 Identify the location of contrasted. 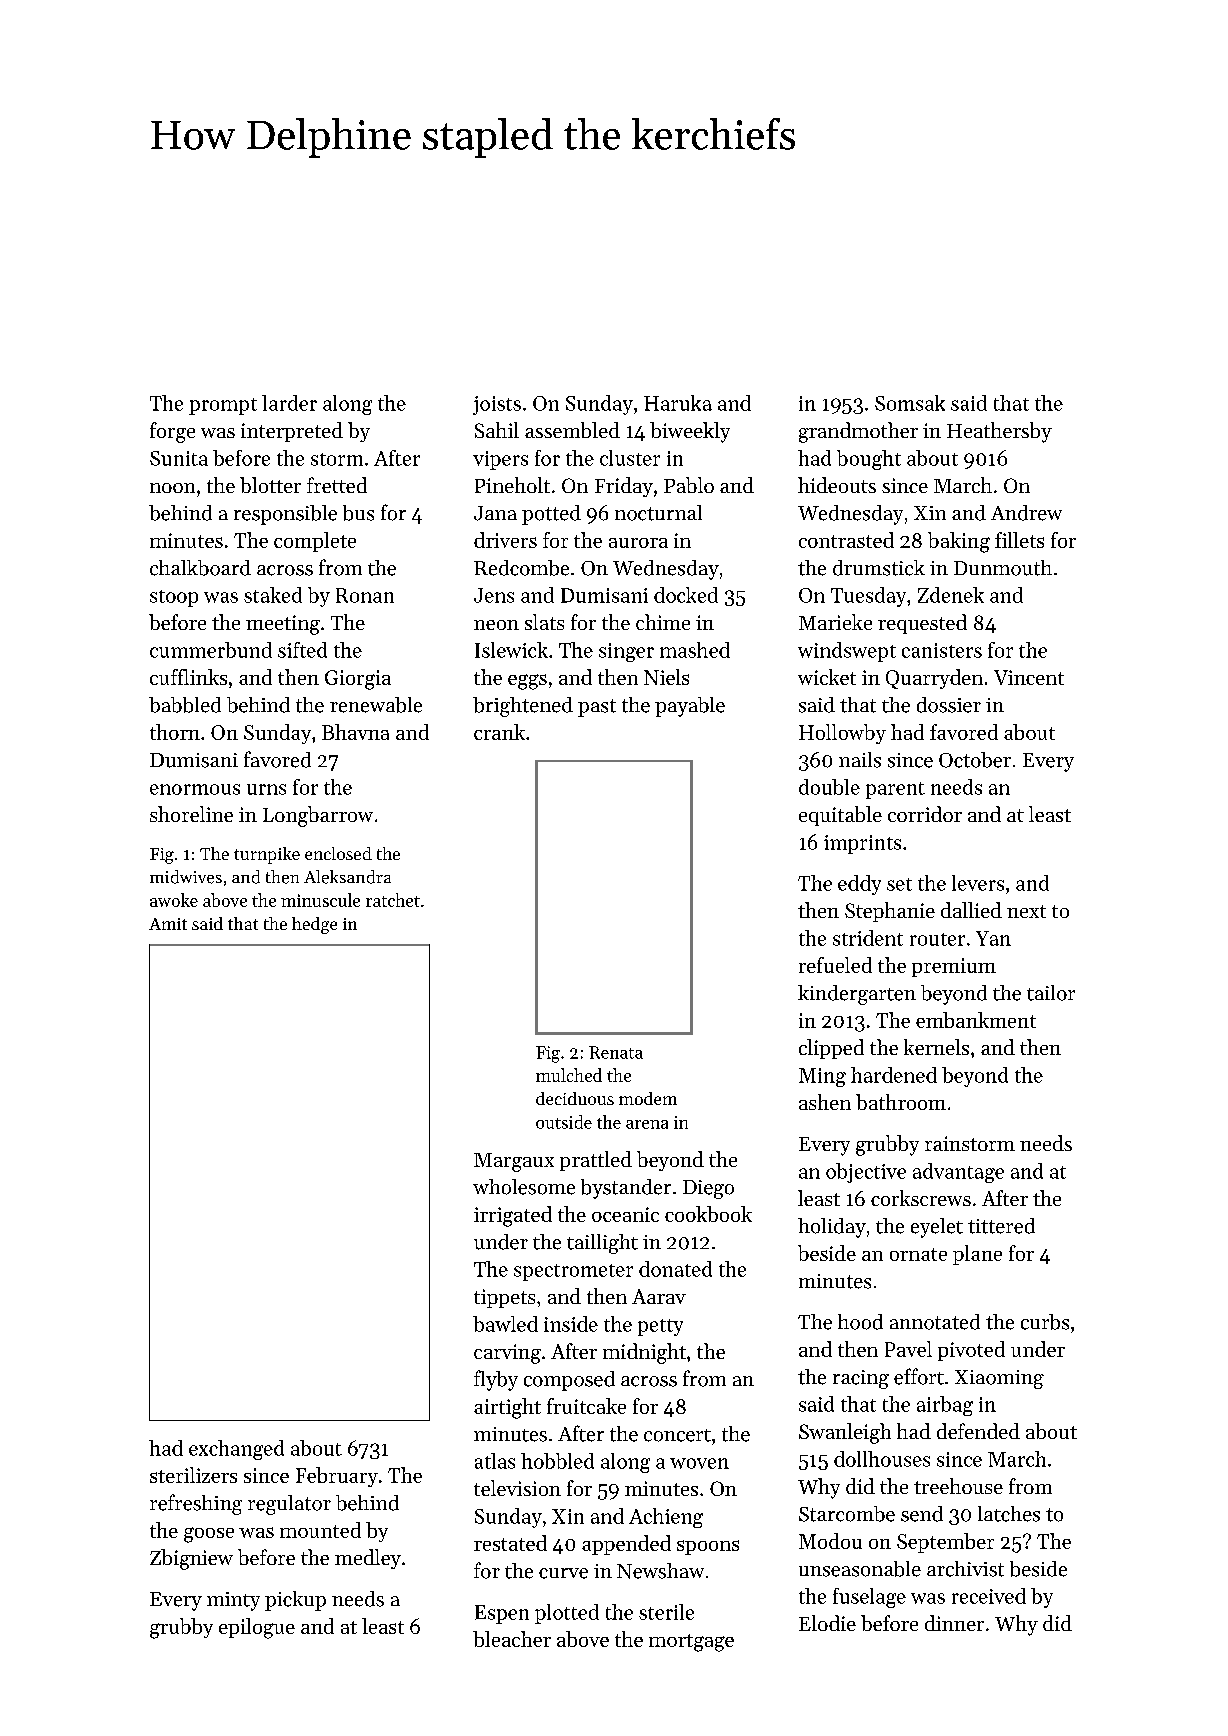
(846, 540).
